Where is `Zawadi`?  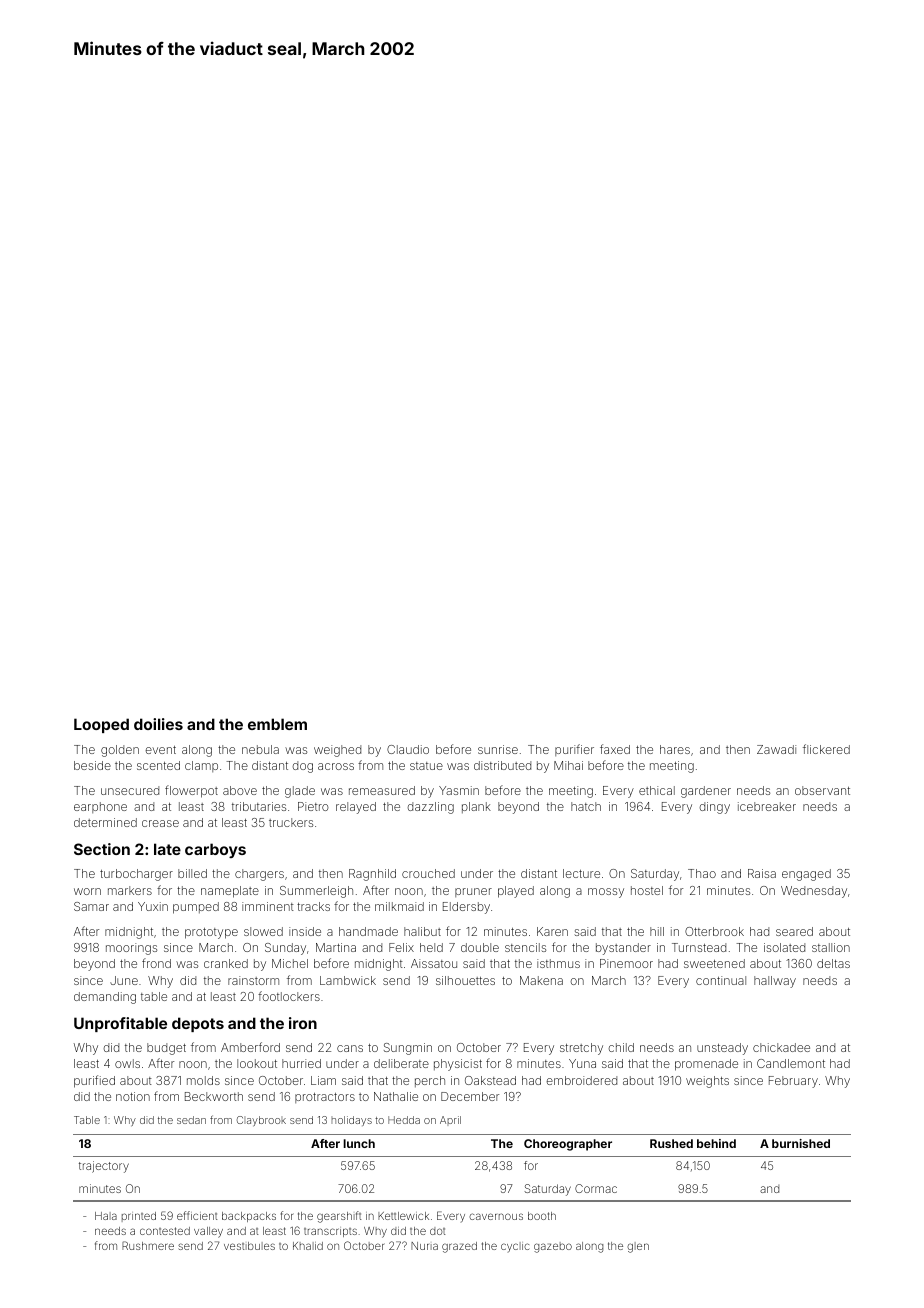 Zawadi is located at coordinates (776, 749).
